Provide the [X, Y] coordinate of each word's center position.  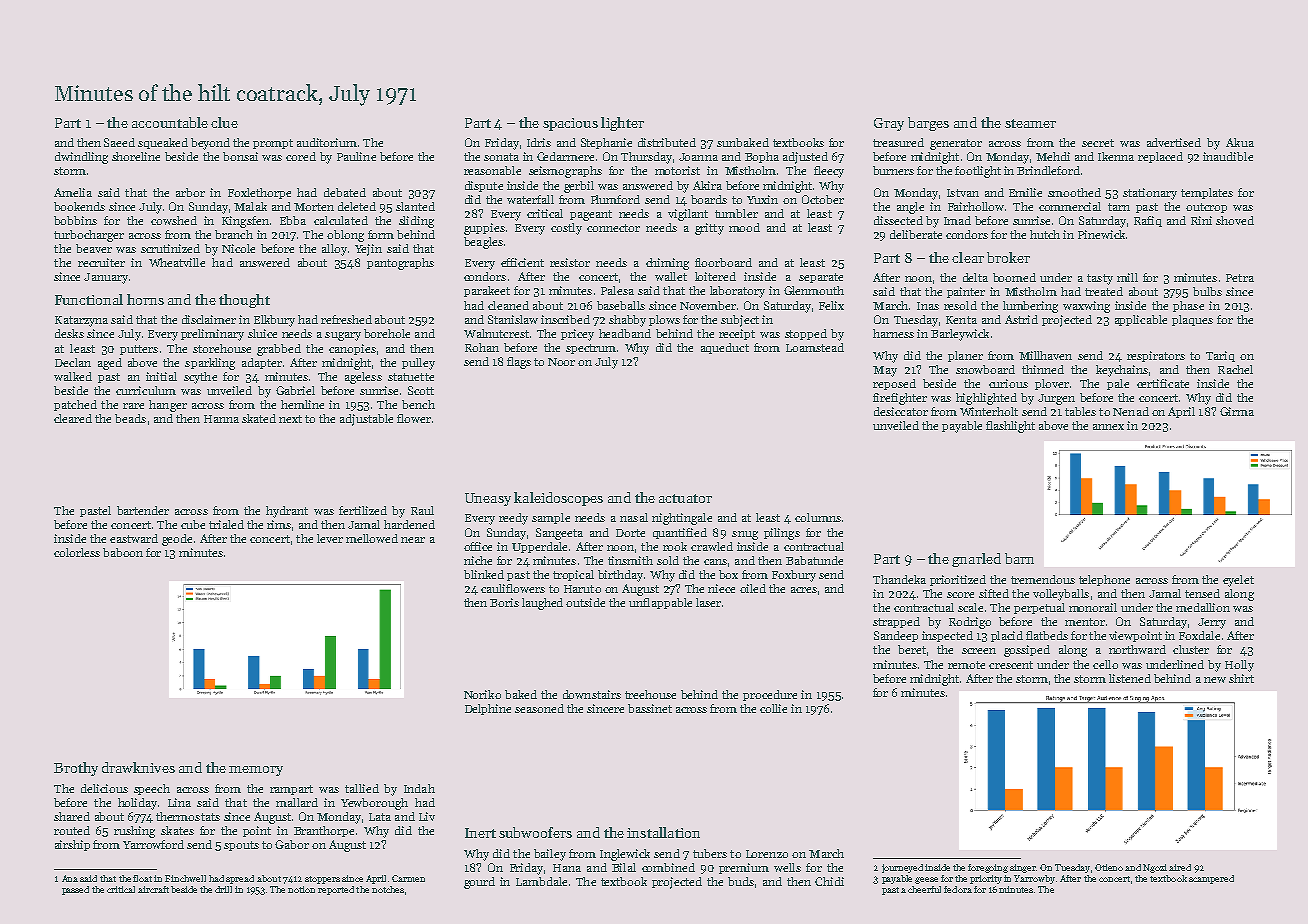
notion [301, 889]
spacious [570, 124]
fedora [958, 889]
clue [224, 122]
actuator [685, 498]
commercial [1070, 206]
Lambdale [541, 881]
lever [330, 538]
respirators [1156, 356]
